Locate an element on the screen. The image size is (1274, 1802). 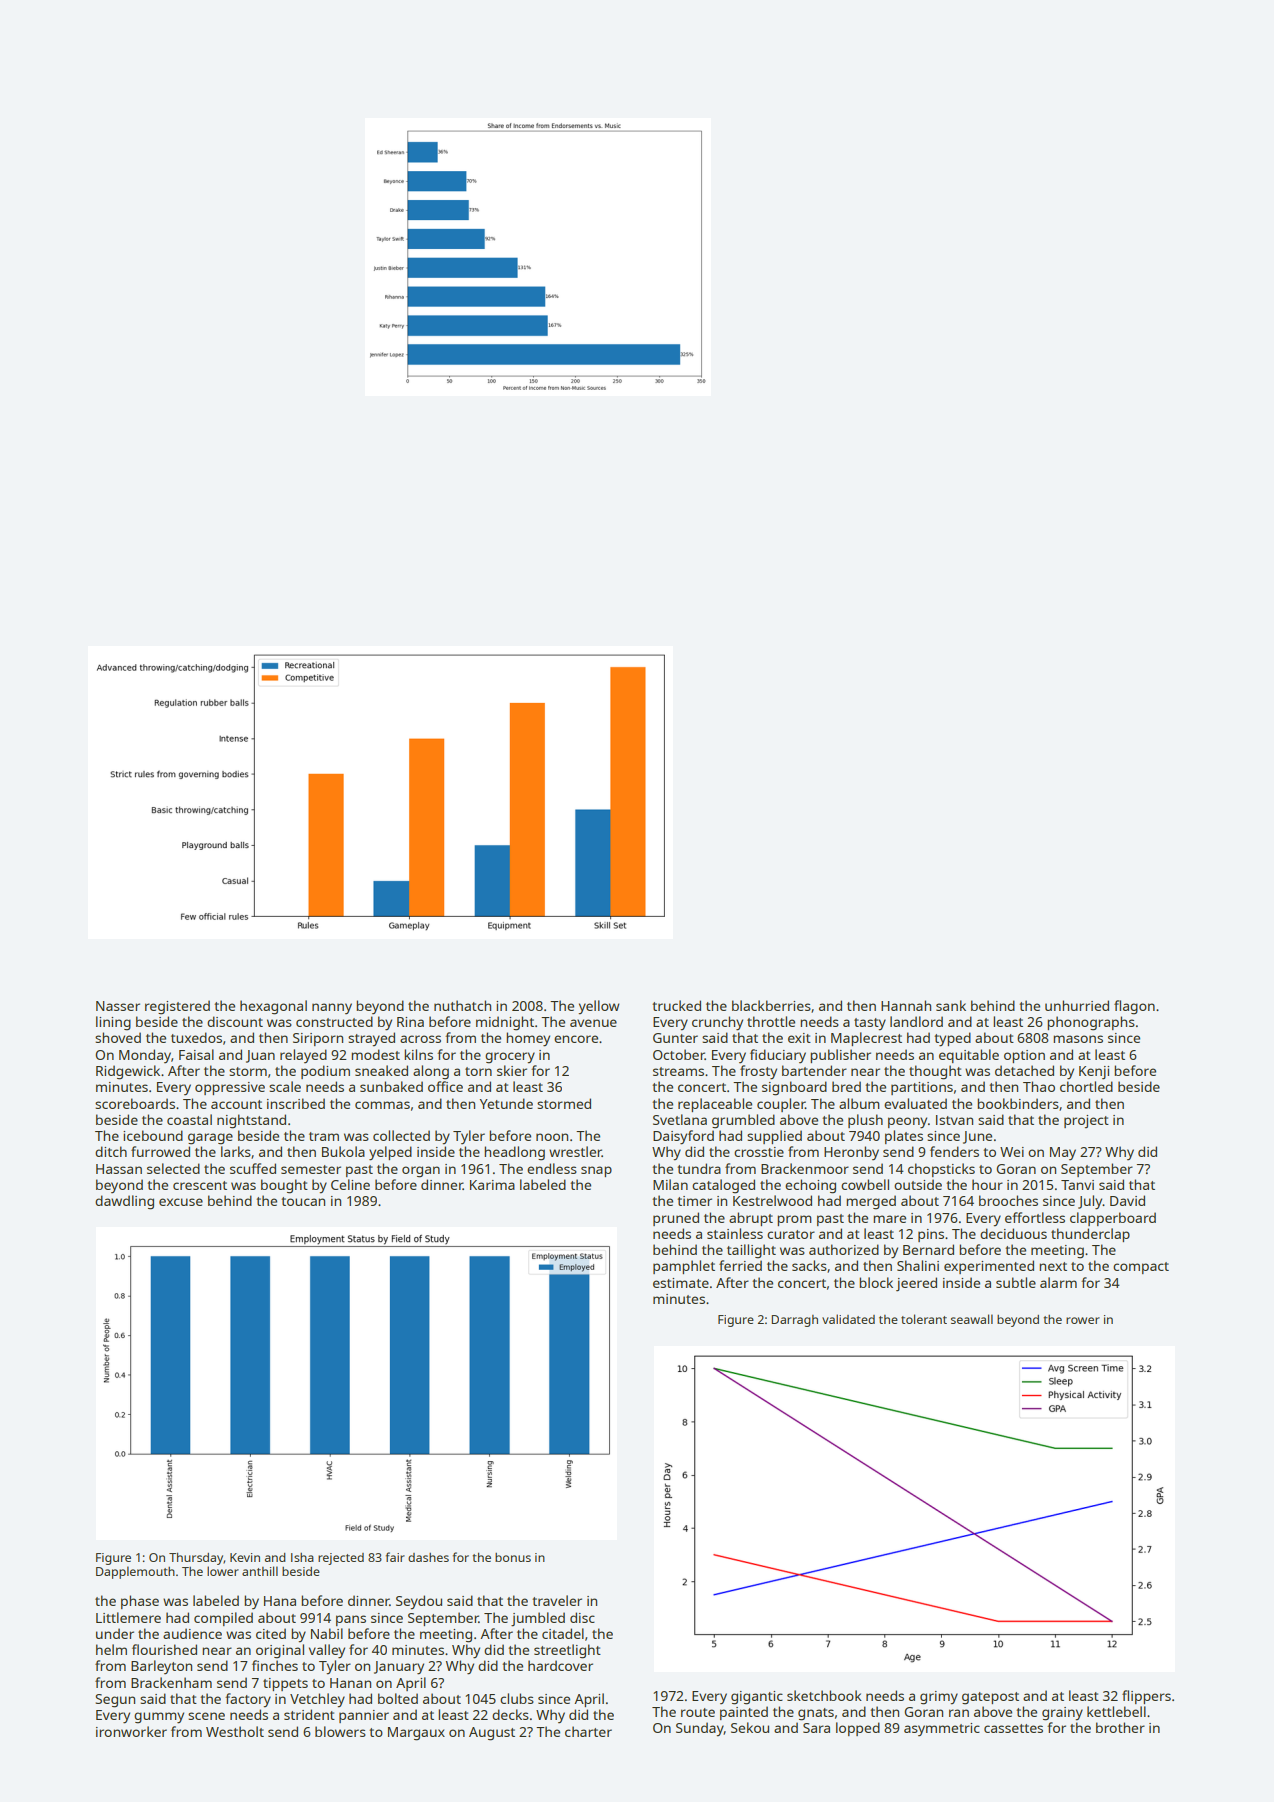
hexagonal is located at coordinates (273, 1007).
